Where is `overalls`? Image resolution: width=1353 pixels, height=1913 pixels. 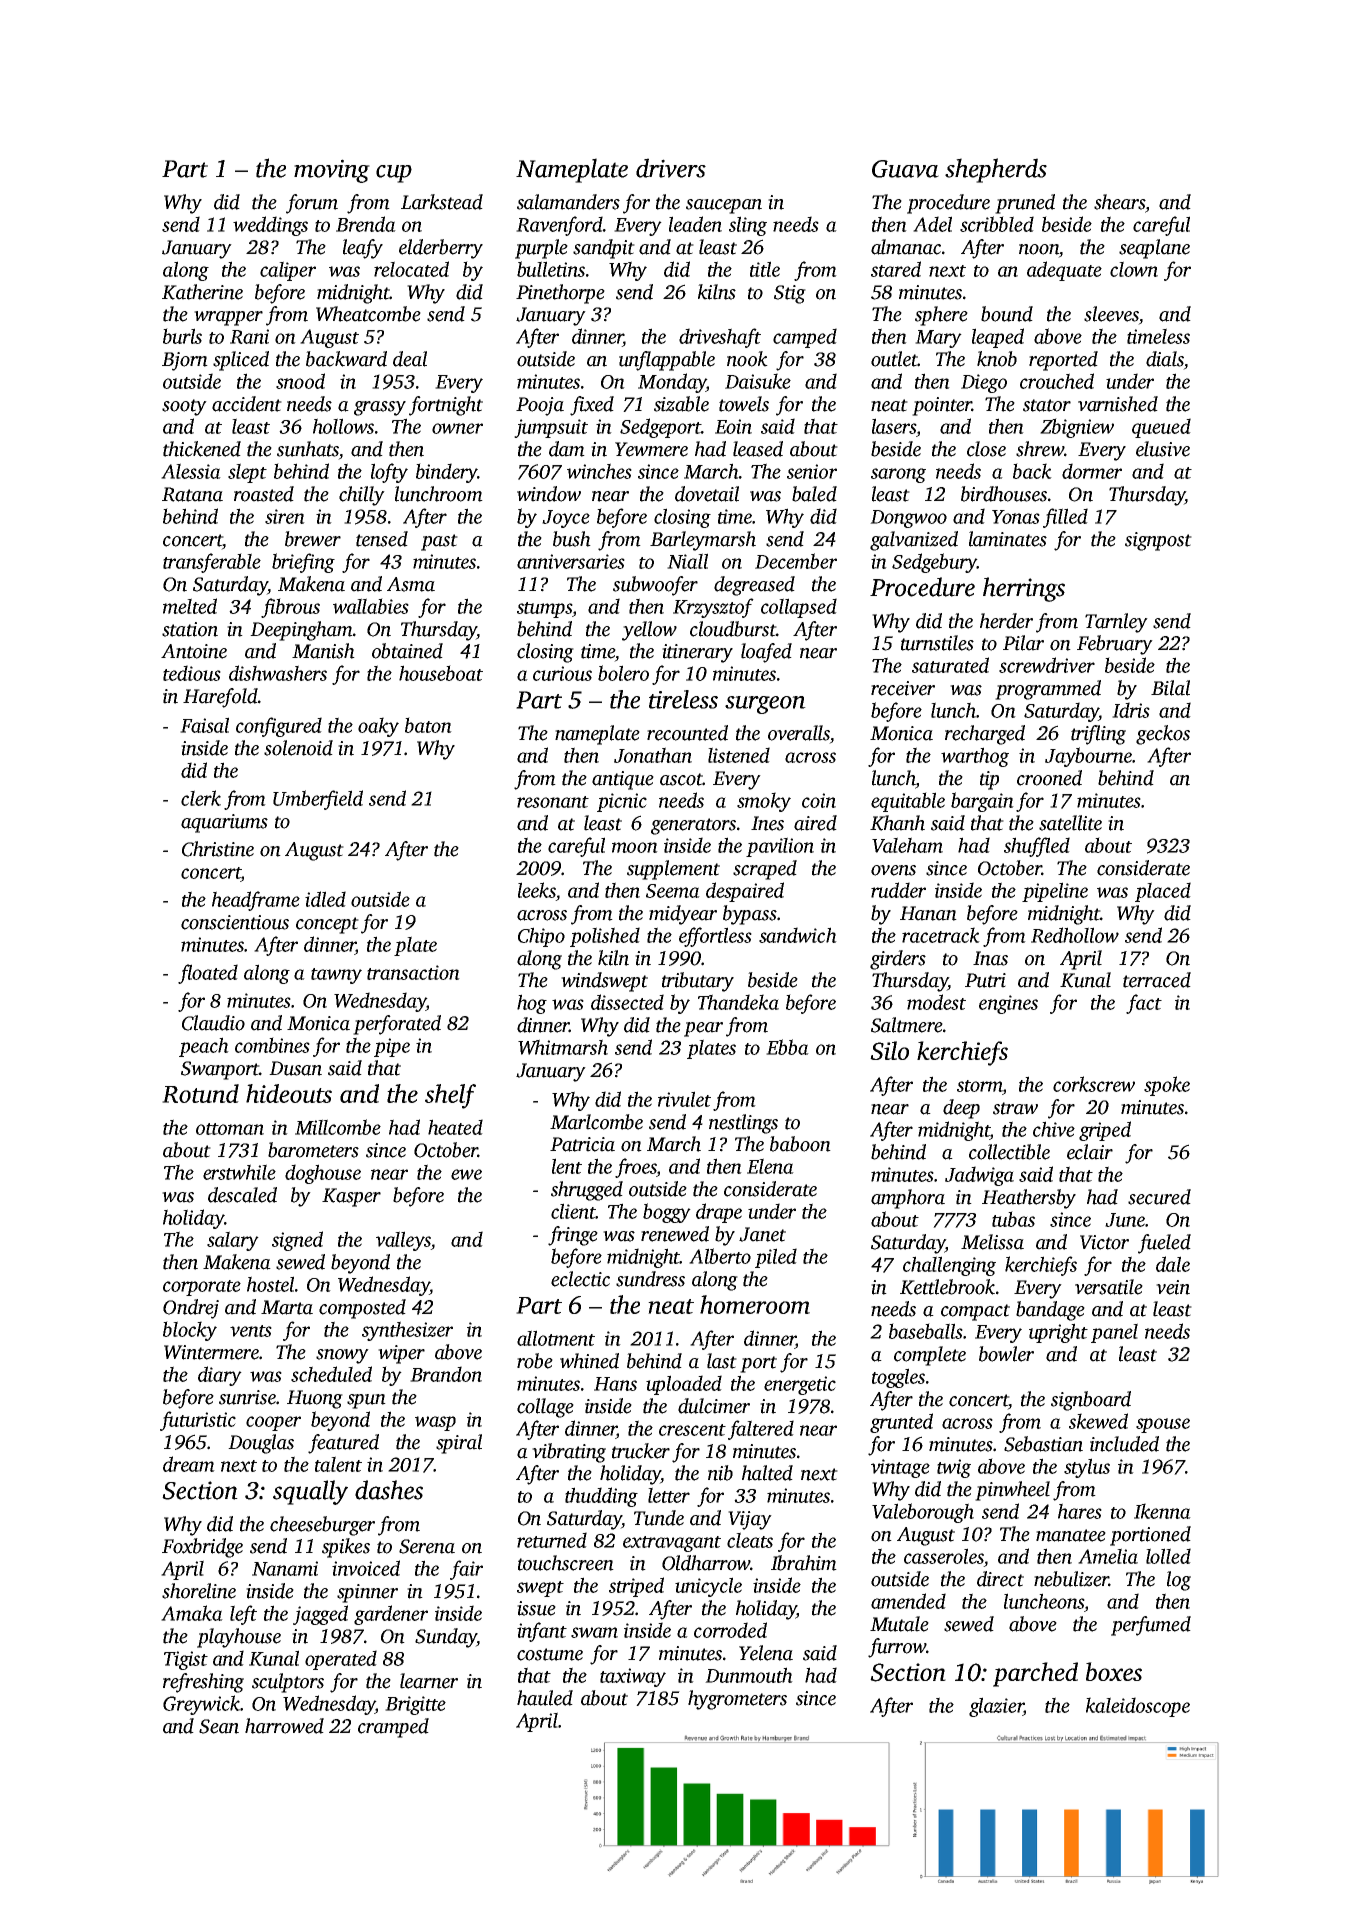 overalls is located at coordinates (799, 733).
